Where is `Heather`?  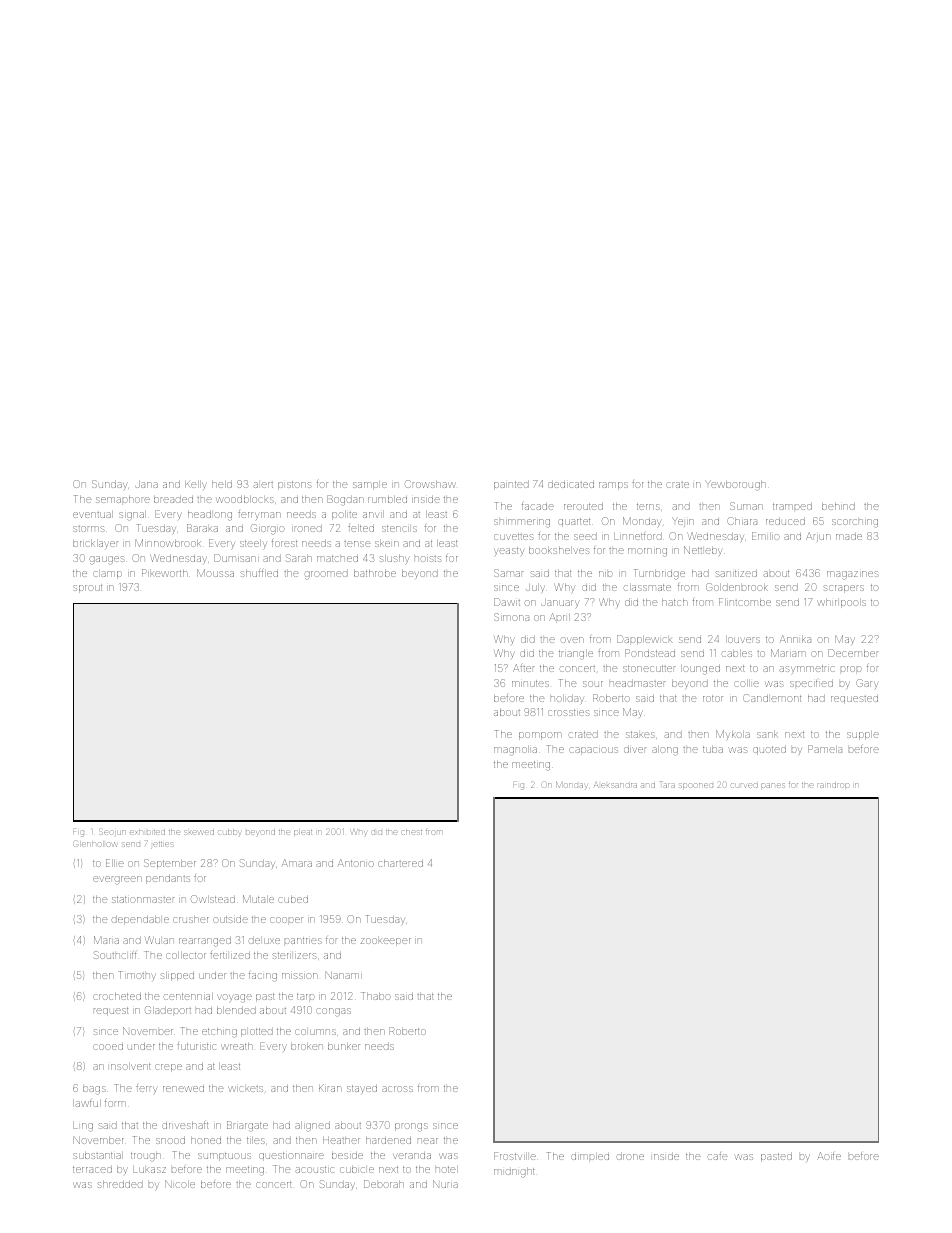 Heather is located at coordinates (341, 1140).
